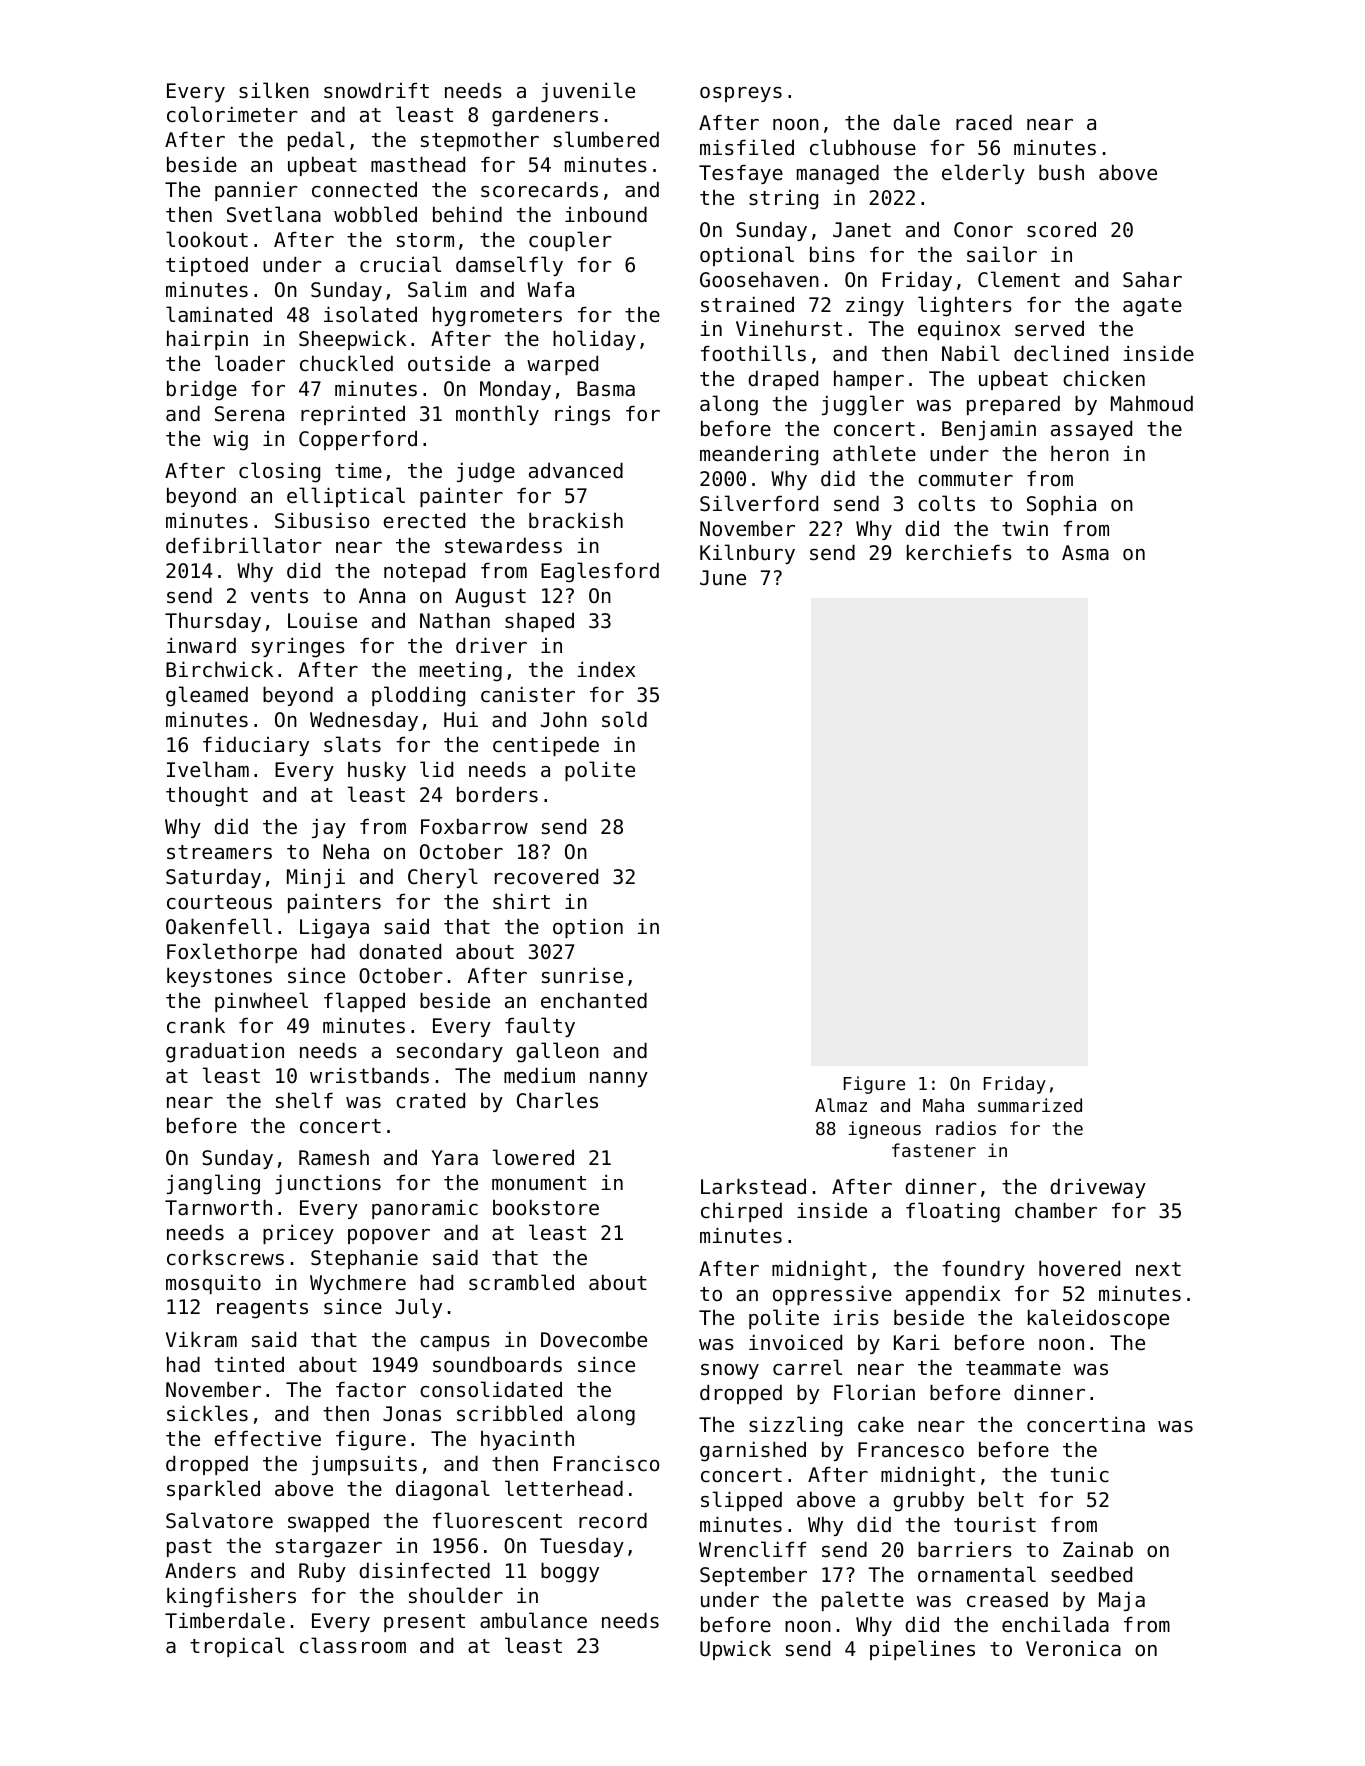 This page has width=1365, height=1766. Describe the element at coordinates (1030, 1105) in the page. I see `summarized` at that location.
